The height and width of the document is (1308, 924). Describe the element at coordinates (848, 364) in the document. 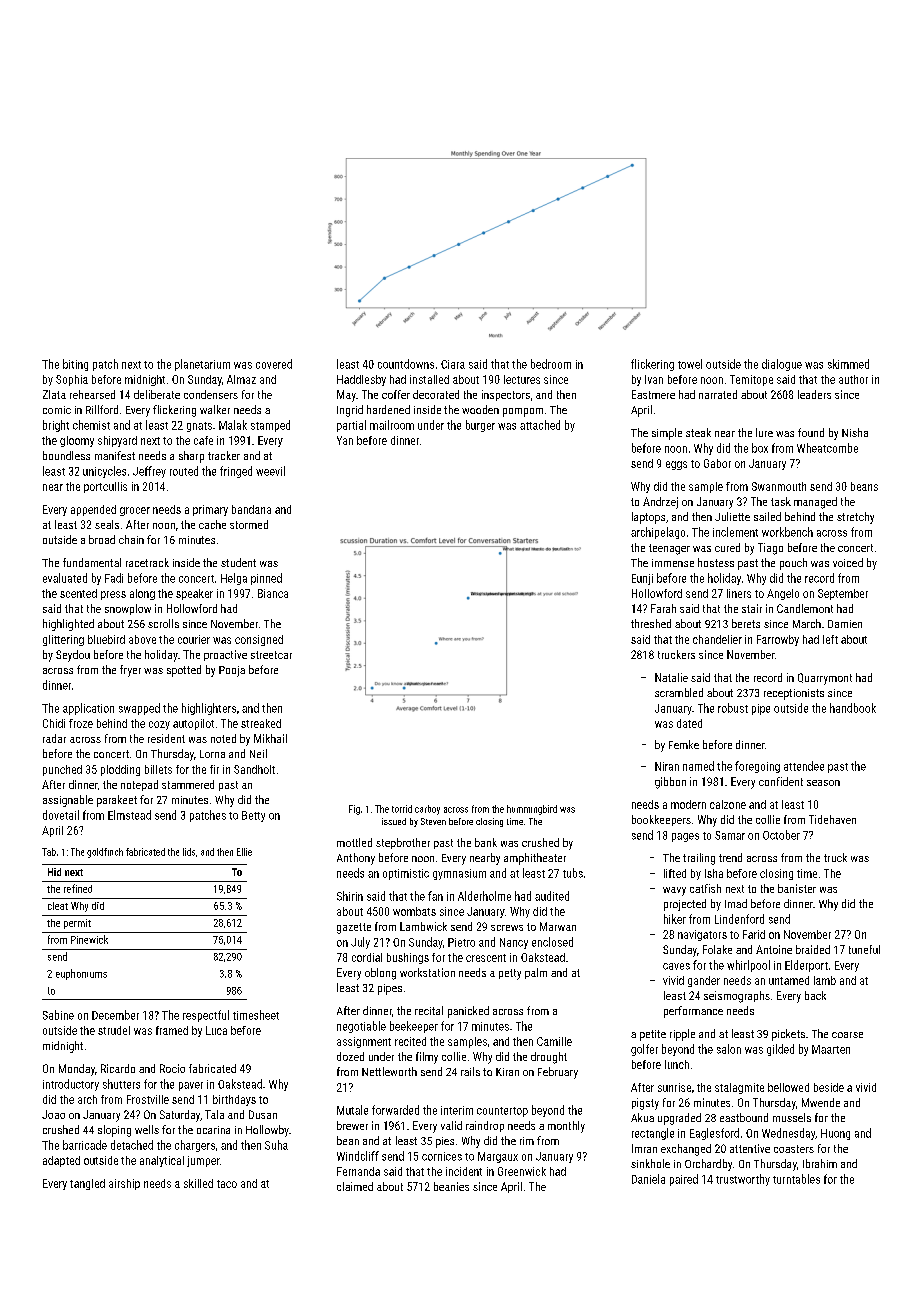

I see `skimmed` at that location.
